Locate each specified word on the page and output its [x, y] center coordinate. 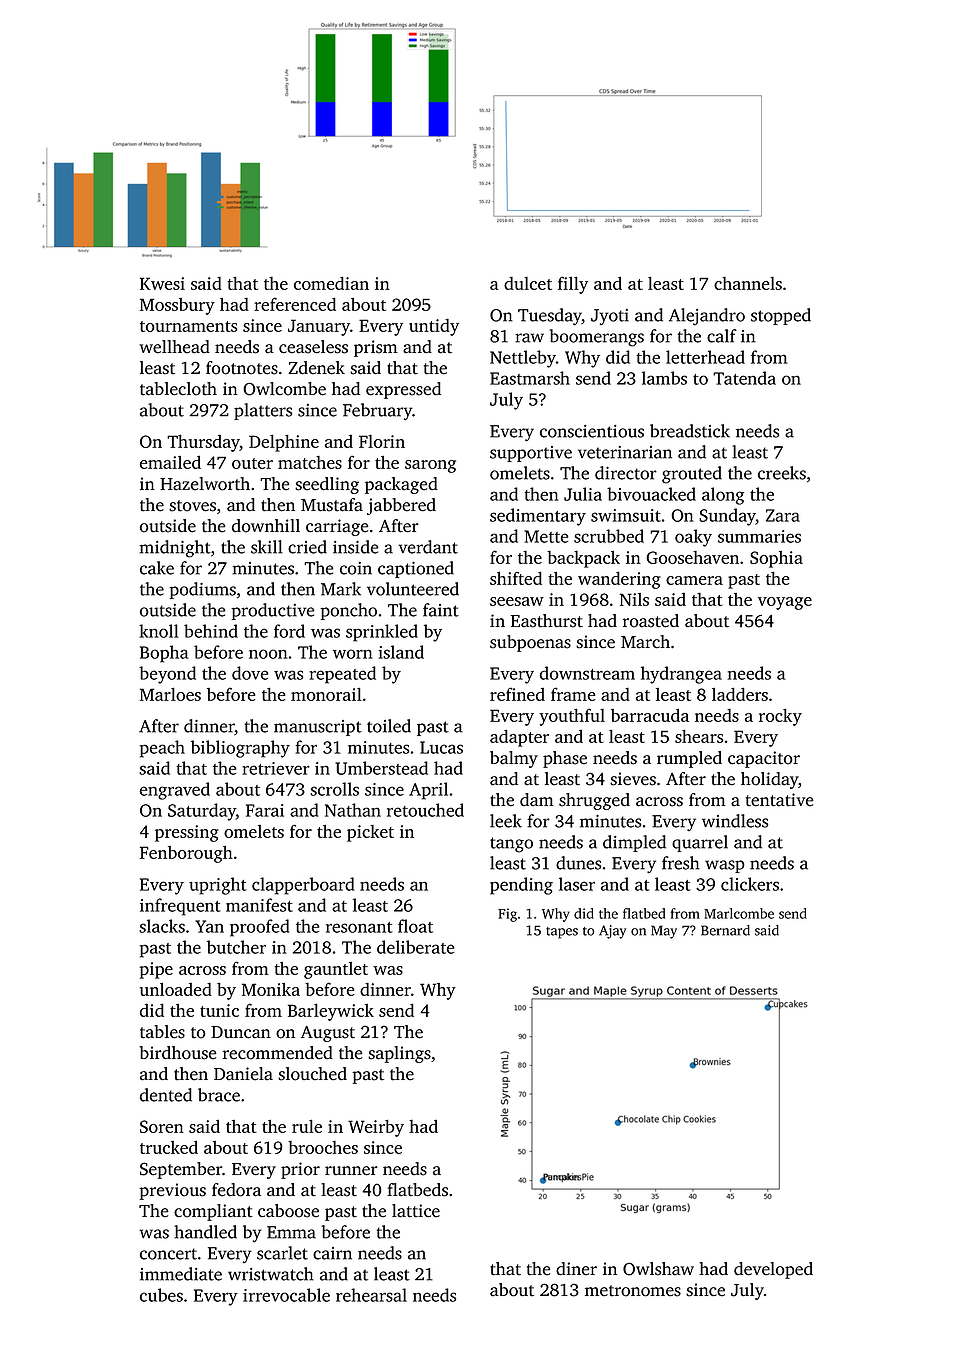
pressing [187, 833]
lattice [416, 1211]
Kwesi [162, 283]
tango [511, 845]
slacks [162, 926]
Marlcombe [739, 913]
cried [307, 547]
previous [172, 1191]
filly [573, 285]
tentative [780, 800]
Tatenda [744, 378]
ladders [740, 694]
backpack [583, 559]
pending [521, 886]
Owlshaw [658, 1269]
